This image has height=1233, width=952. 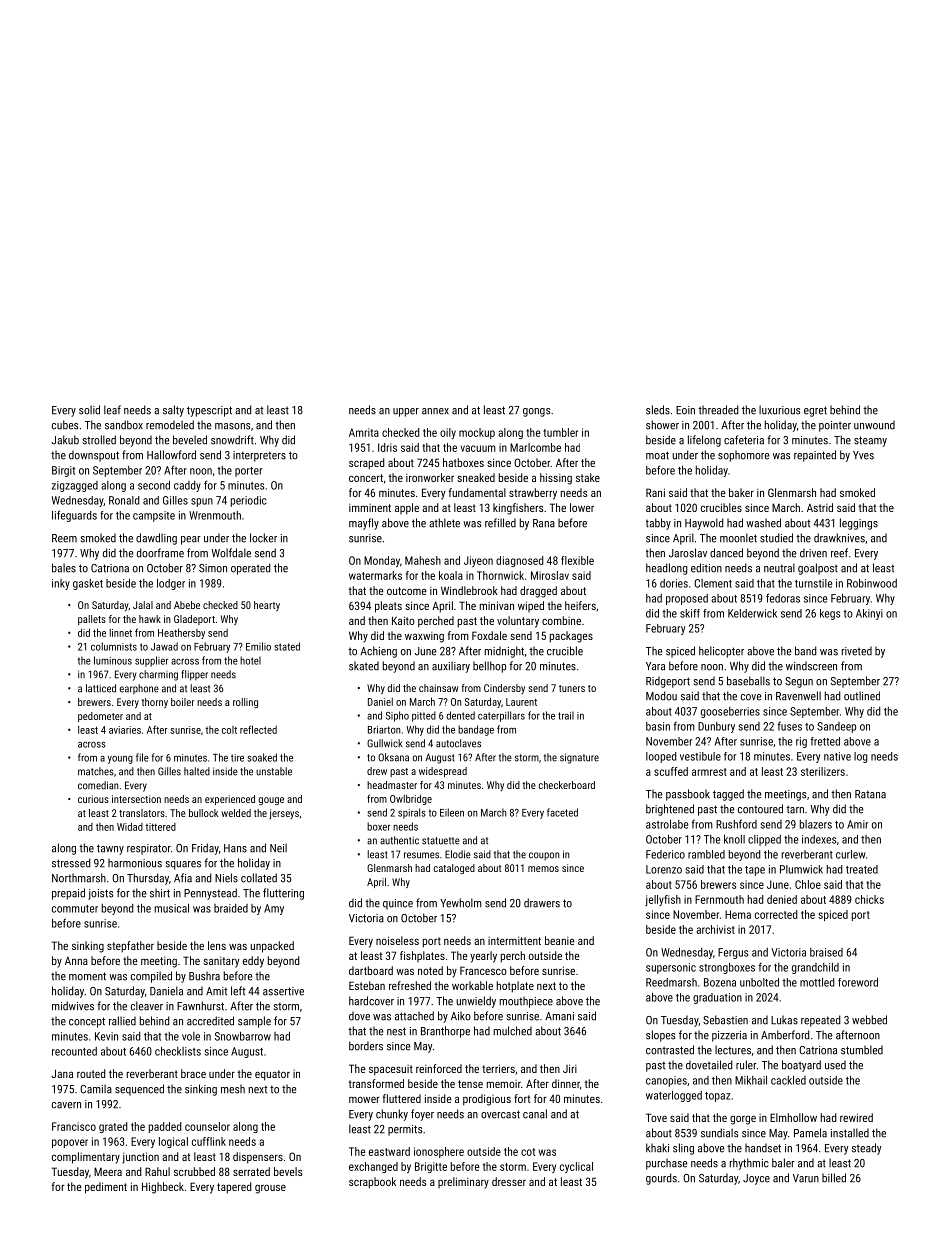 I want to click on lifelong, so click(x=704, y=441).
